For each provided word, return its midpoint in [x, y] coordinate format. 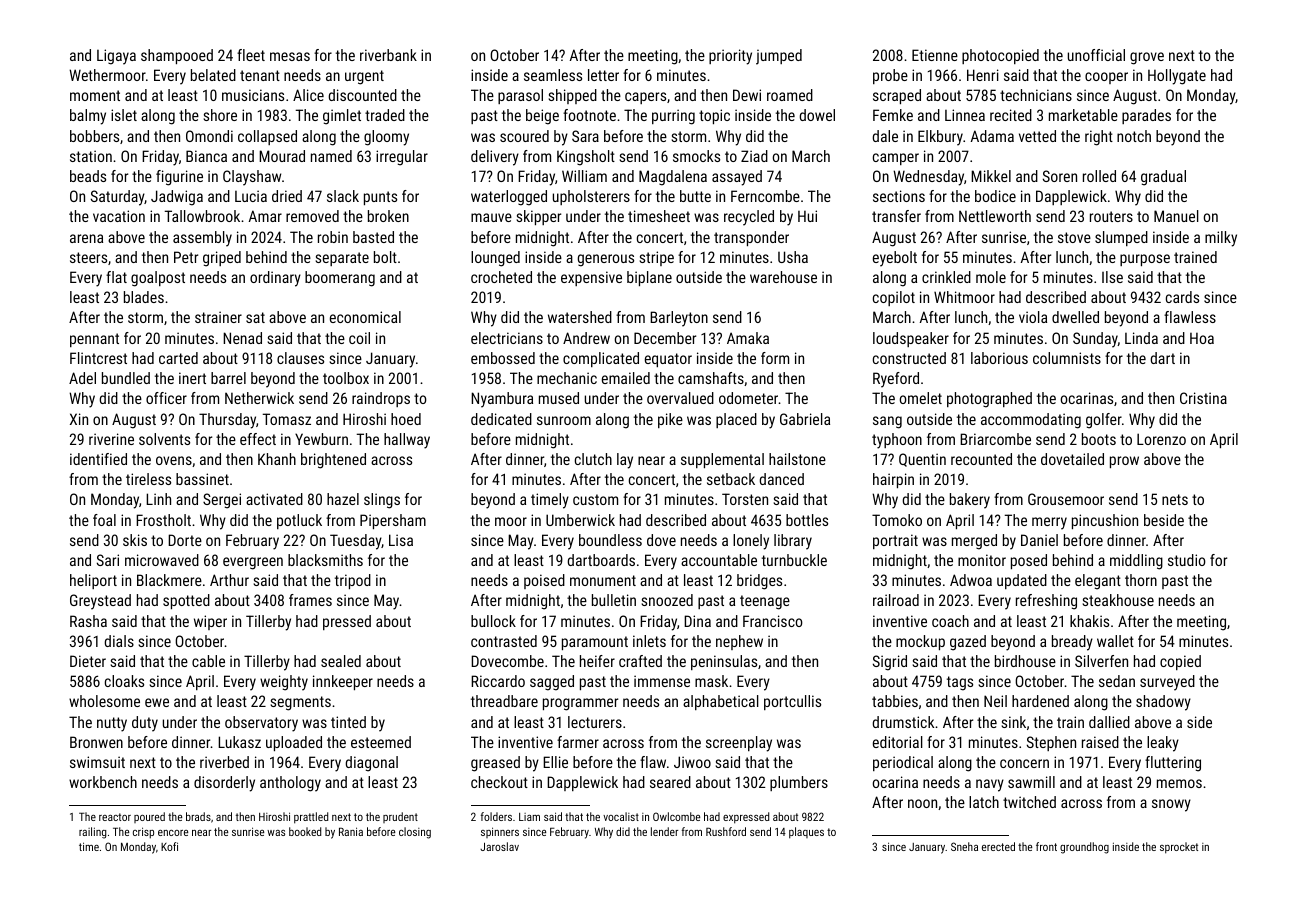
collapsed [267, 137]
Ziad [754, 156]
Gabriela [805, 419]
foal [104, 520]
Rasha [88, 621]
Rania [351, 831]
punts [380, 198]
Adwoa [971, 580]
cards [1182, 297]
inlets [649, 641]
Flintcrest [98, 358]
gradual [1163, 178]
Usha [793, 257]
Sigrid [890, 663]
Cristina [1203, 398]
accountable [719, 560]
